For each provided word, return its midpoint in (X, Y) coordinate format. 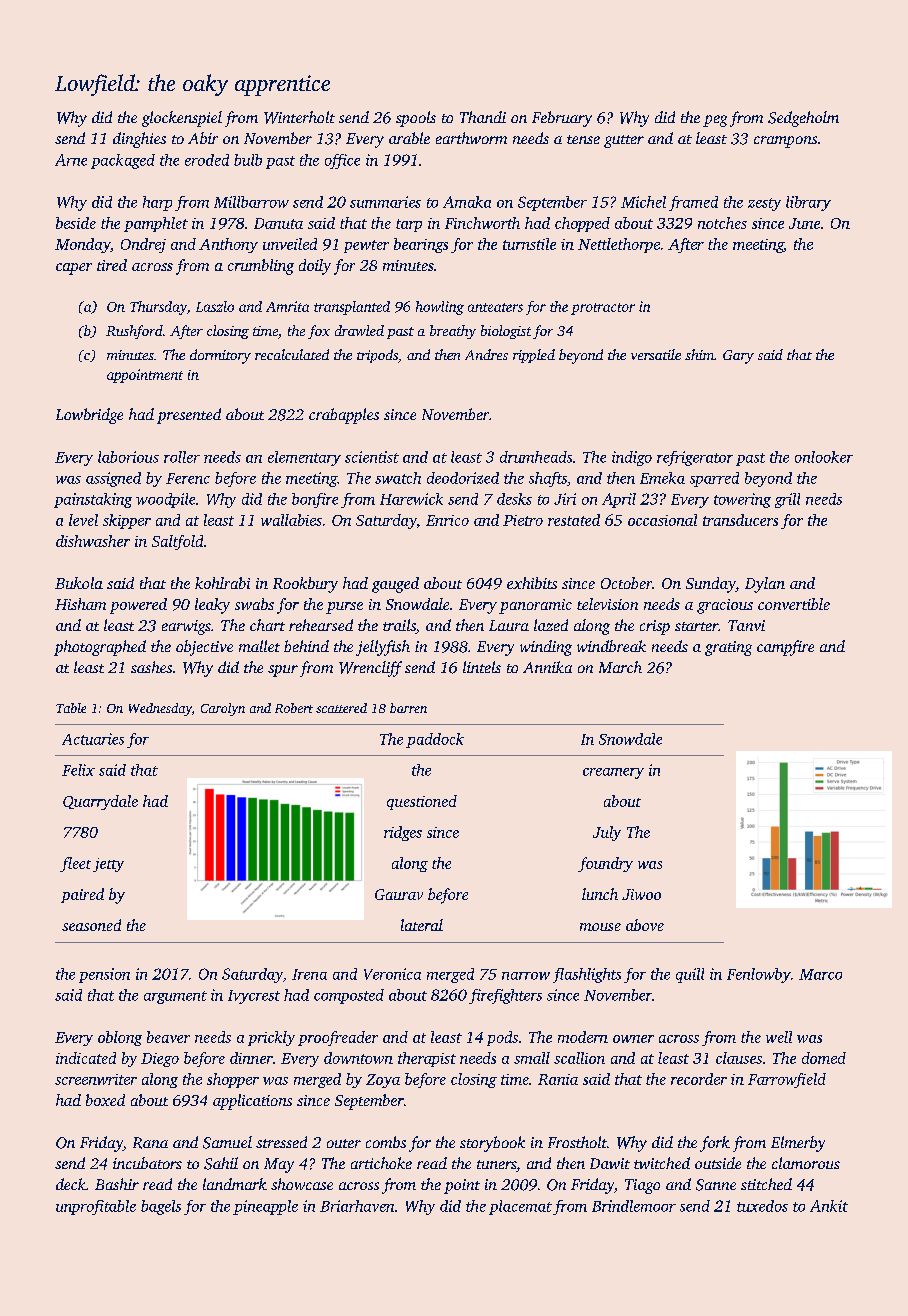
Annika (547, 667)
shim (699, 354)
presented (189, 416)
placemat (520, 1207)
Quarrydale (100, 802)
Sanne (716, 1185)
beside (76, 223)
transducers (740, 520)
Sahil (221, 1163)
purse (344, 608)
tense (583, 139)
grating (728, 648)
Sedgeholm (803, 119)
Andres (486, 354)
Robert (294, 708)
